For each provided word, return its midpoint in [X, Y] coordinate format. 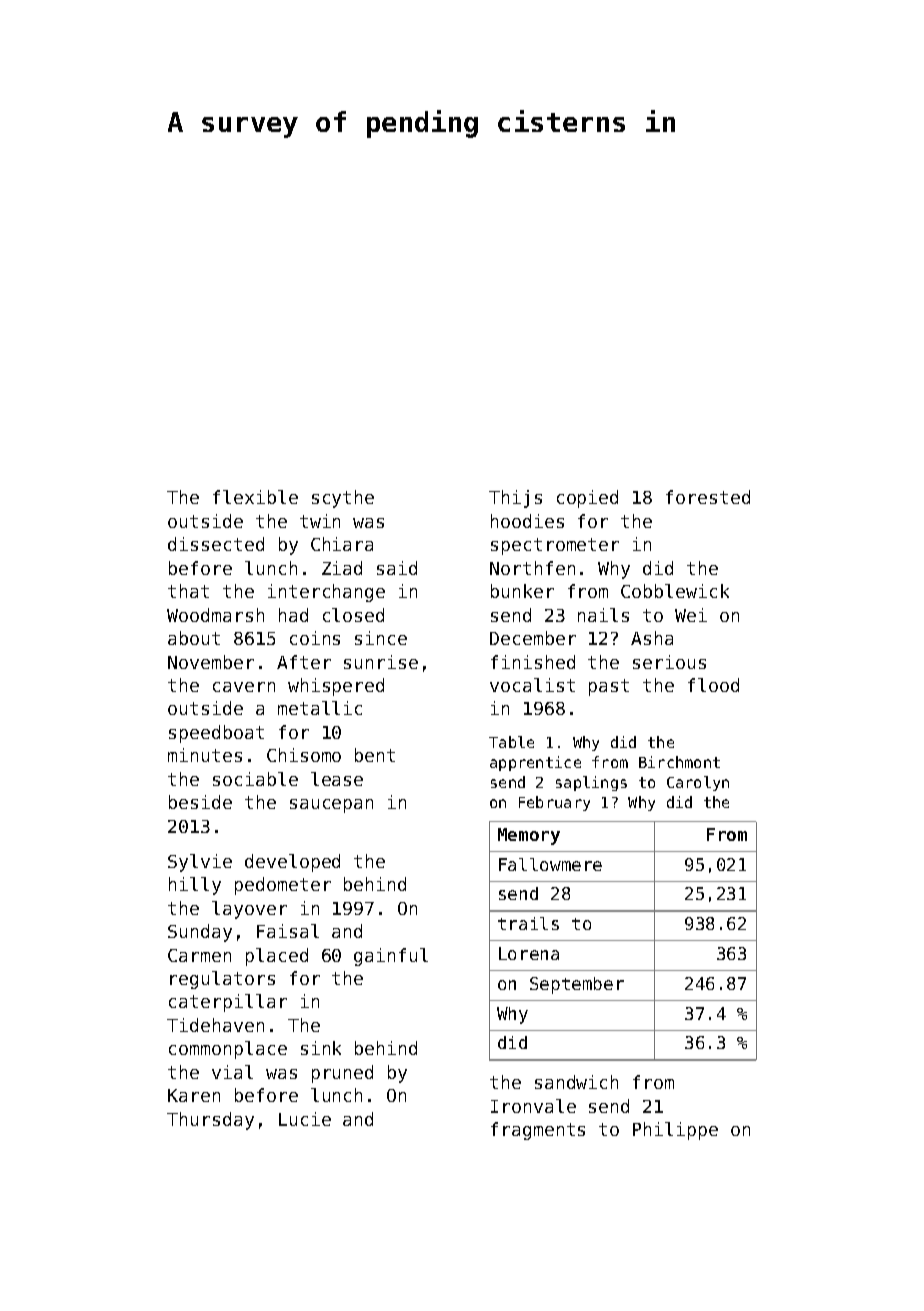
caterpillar [228, 1003]
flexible [255, 497]
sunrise [381, 662]
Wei [691, 615]
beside [200, 802]
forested [708, 497]
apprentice [535, 763]
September [577, 985]
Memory [529, 836]
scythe [343, 499]
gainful [391, 957]
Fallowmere [550, 864]
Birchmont [679, 762]
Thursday [210, 1121]
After [304, 662]
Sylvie [200, 863]
